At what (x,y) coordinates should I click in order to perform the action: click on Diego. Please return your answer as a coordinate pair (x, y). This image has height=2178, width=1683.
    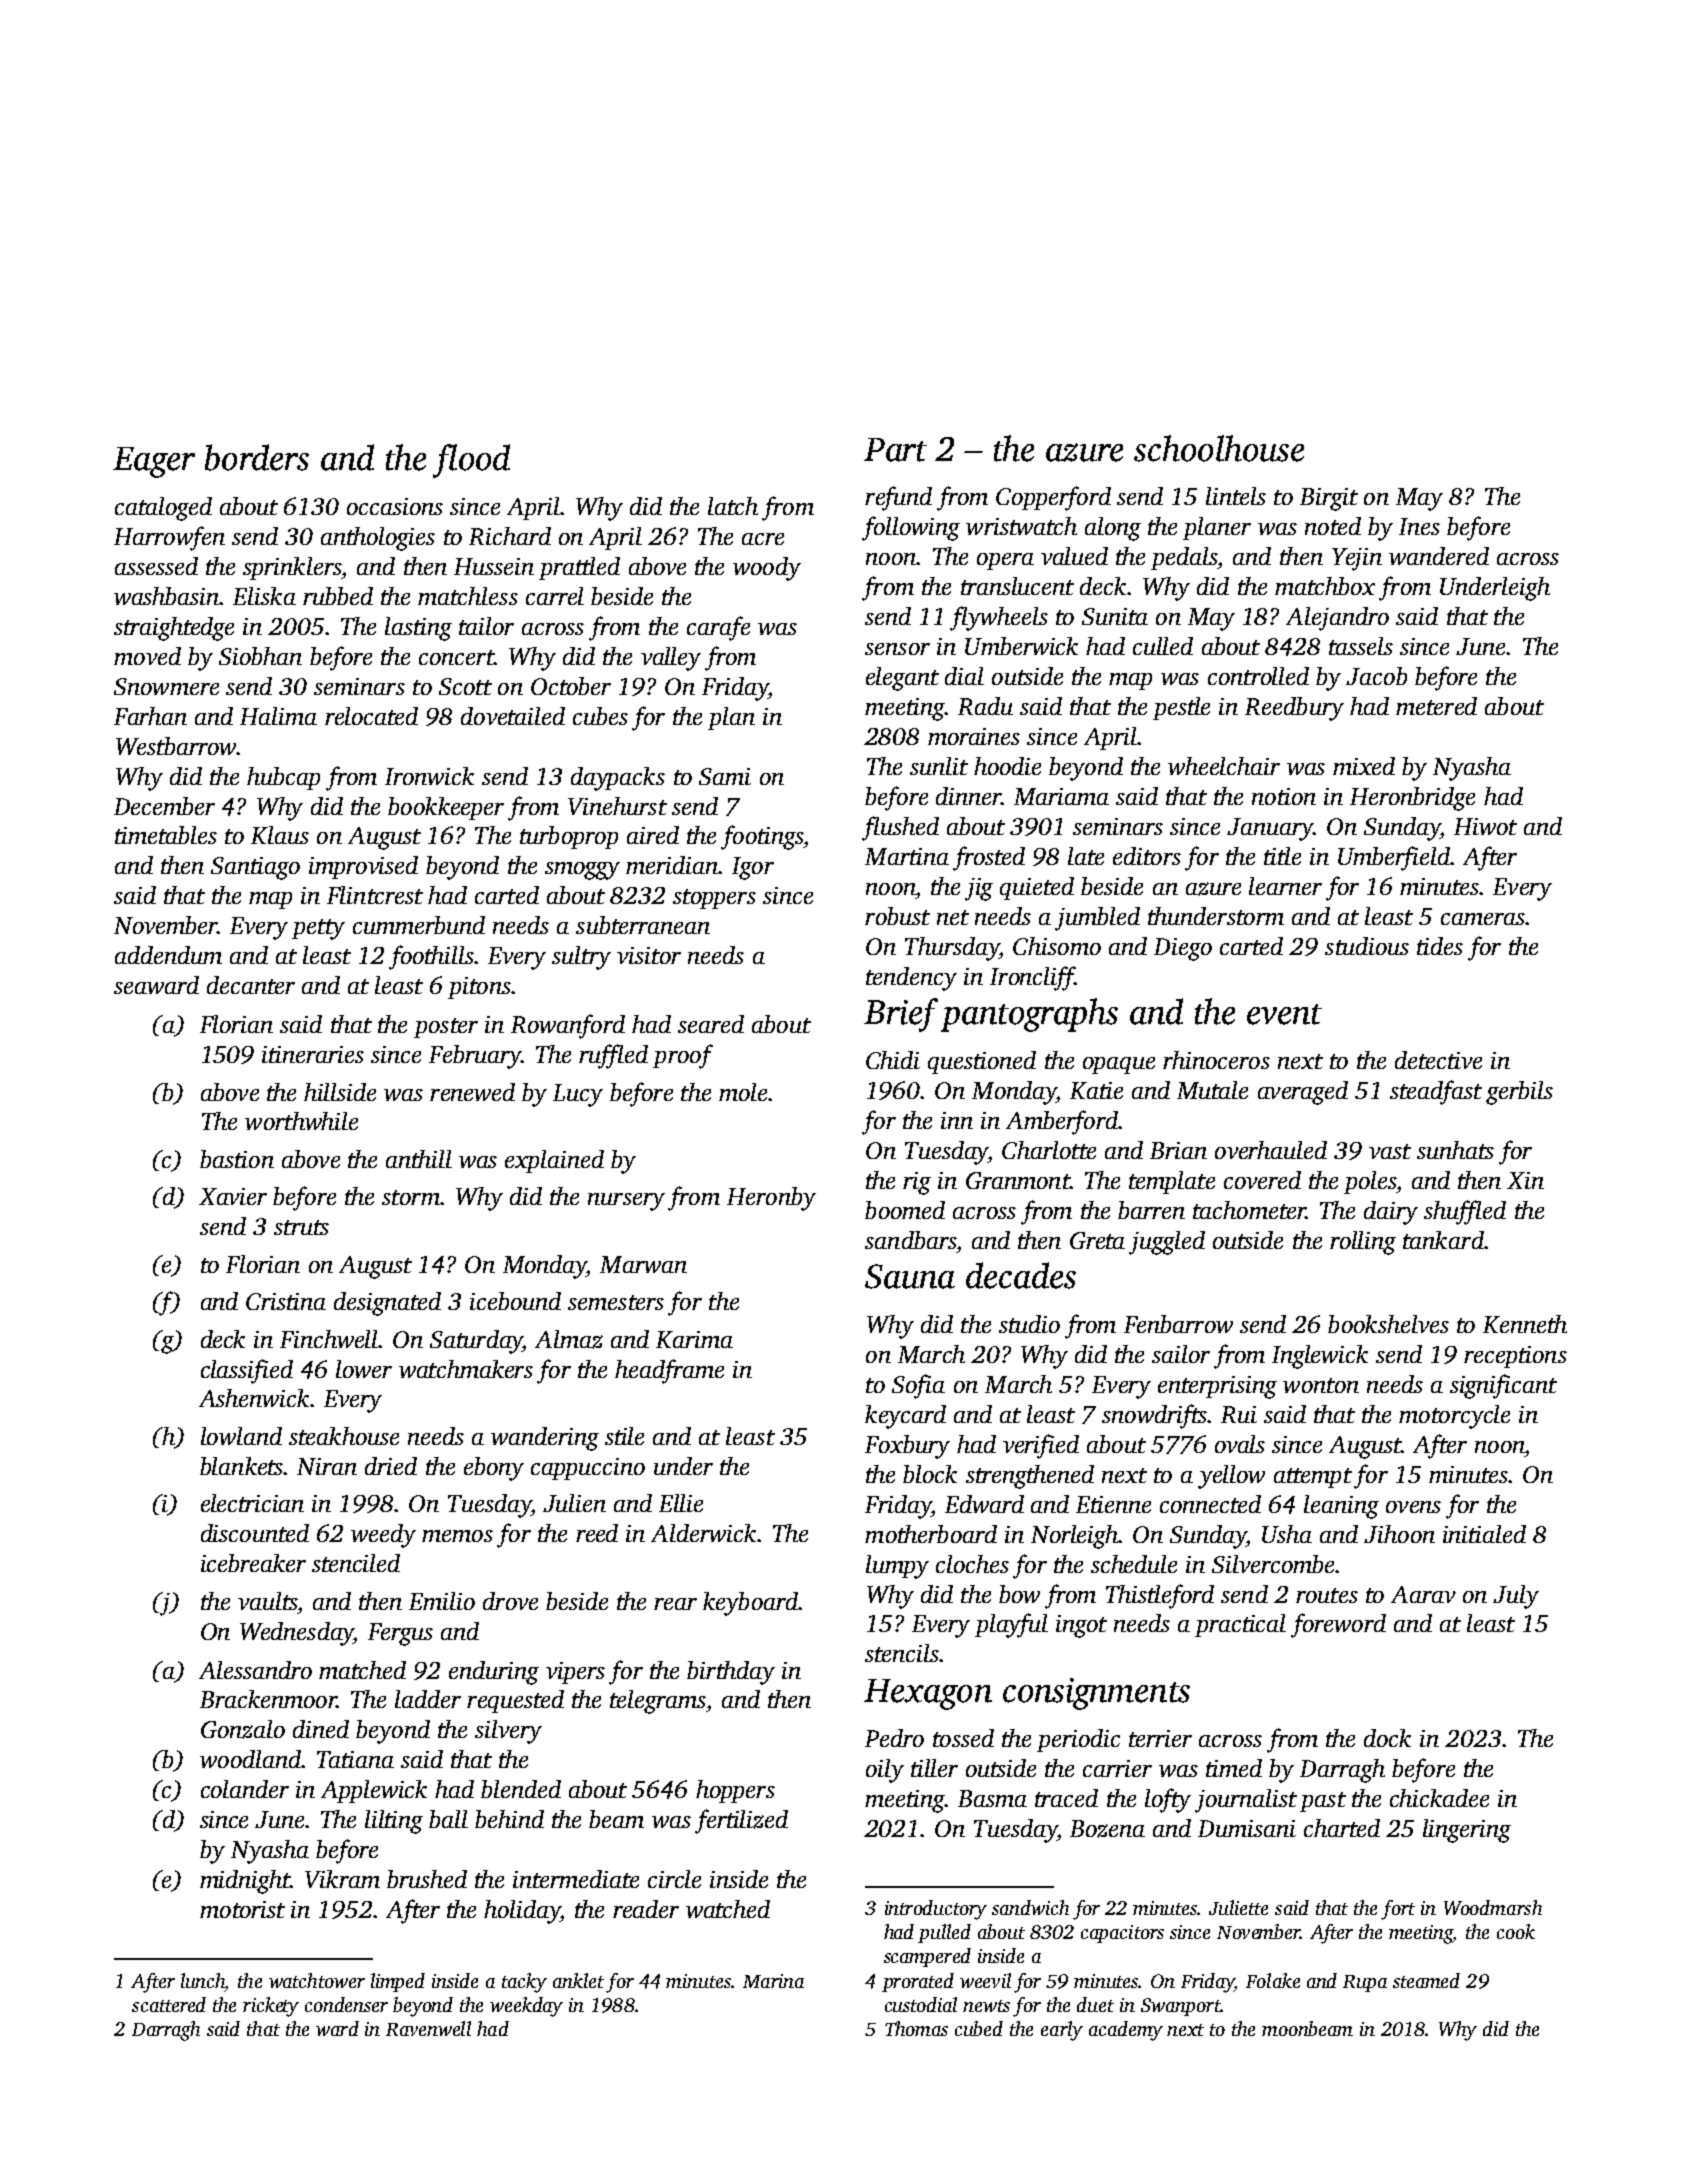
    Looking at the image, I should click on (1183, 949).
